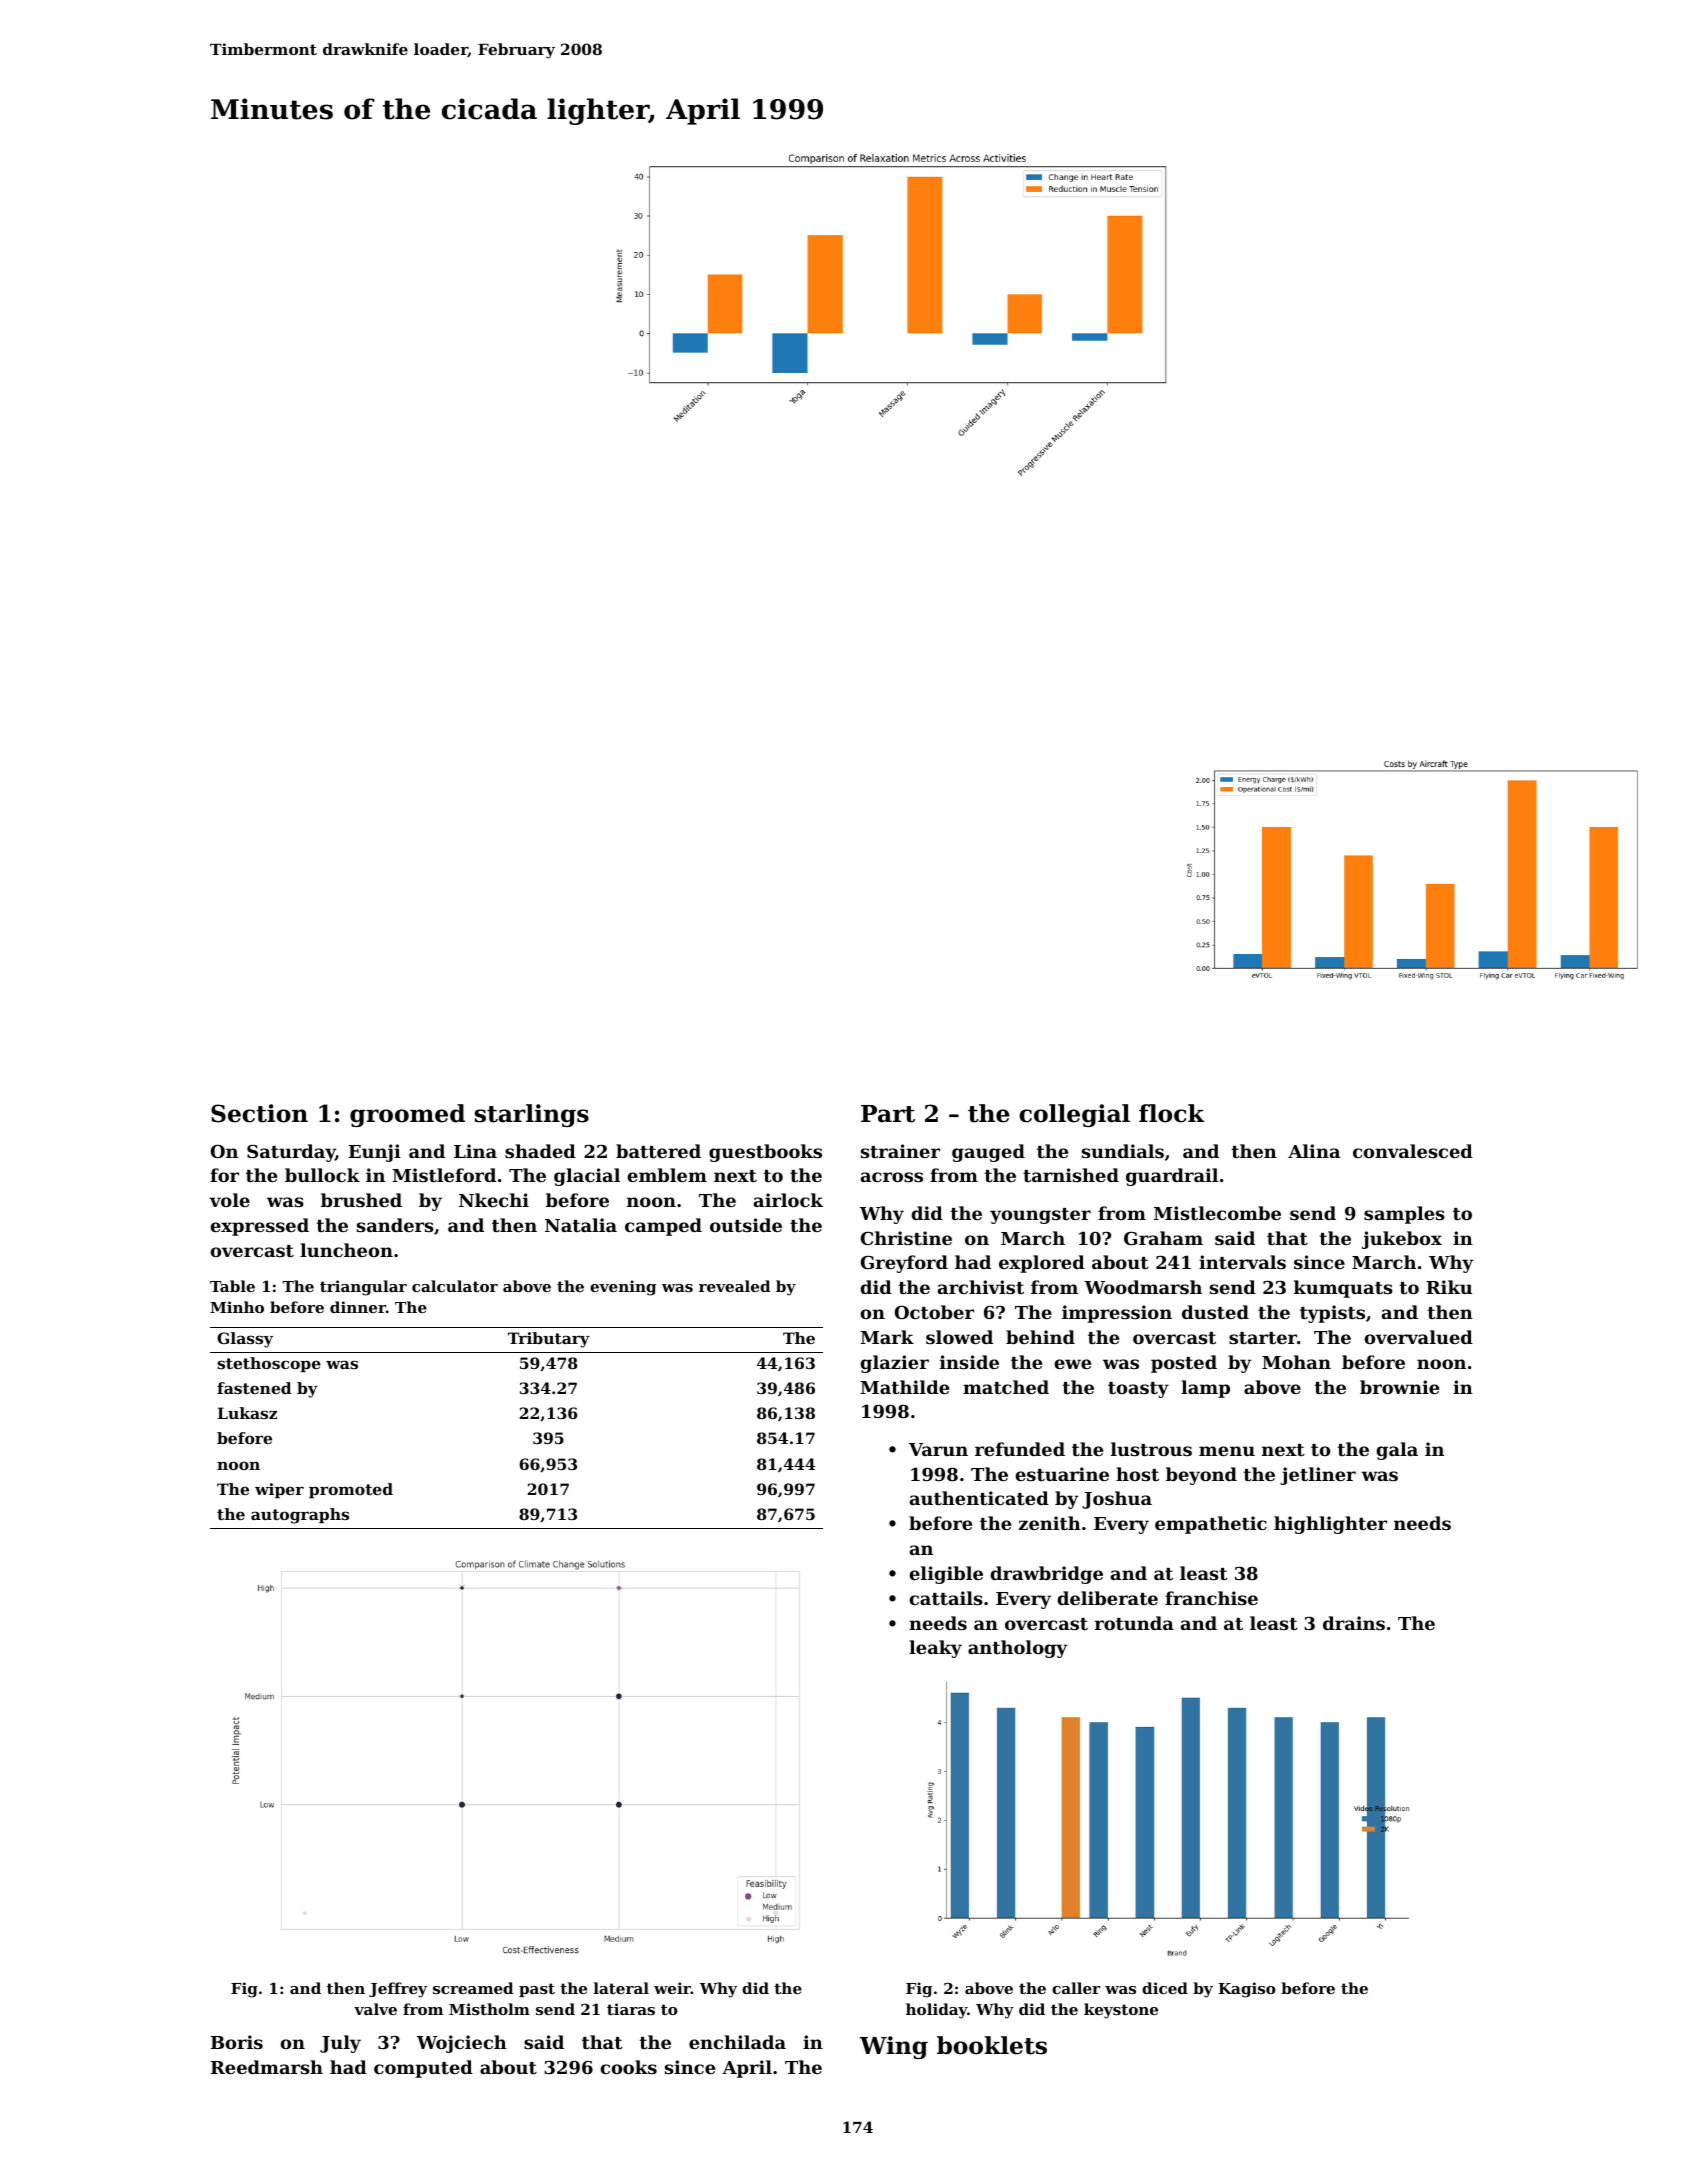 The image size is (1683, 2178). What do you see at coordinates (1318, 1476) in the screenshot?
I see `jetliner` at bounding box center [1318, 1476].
